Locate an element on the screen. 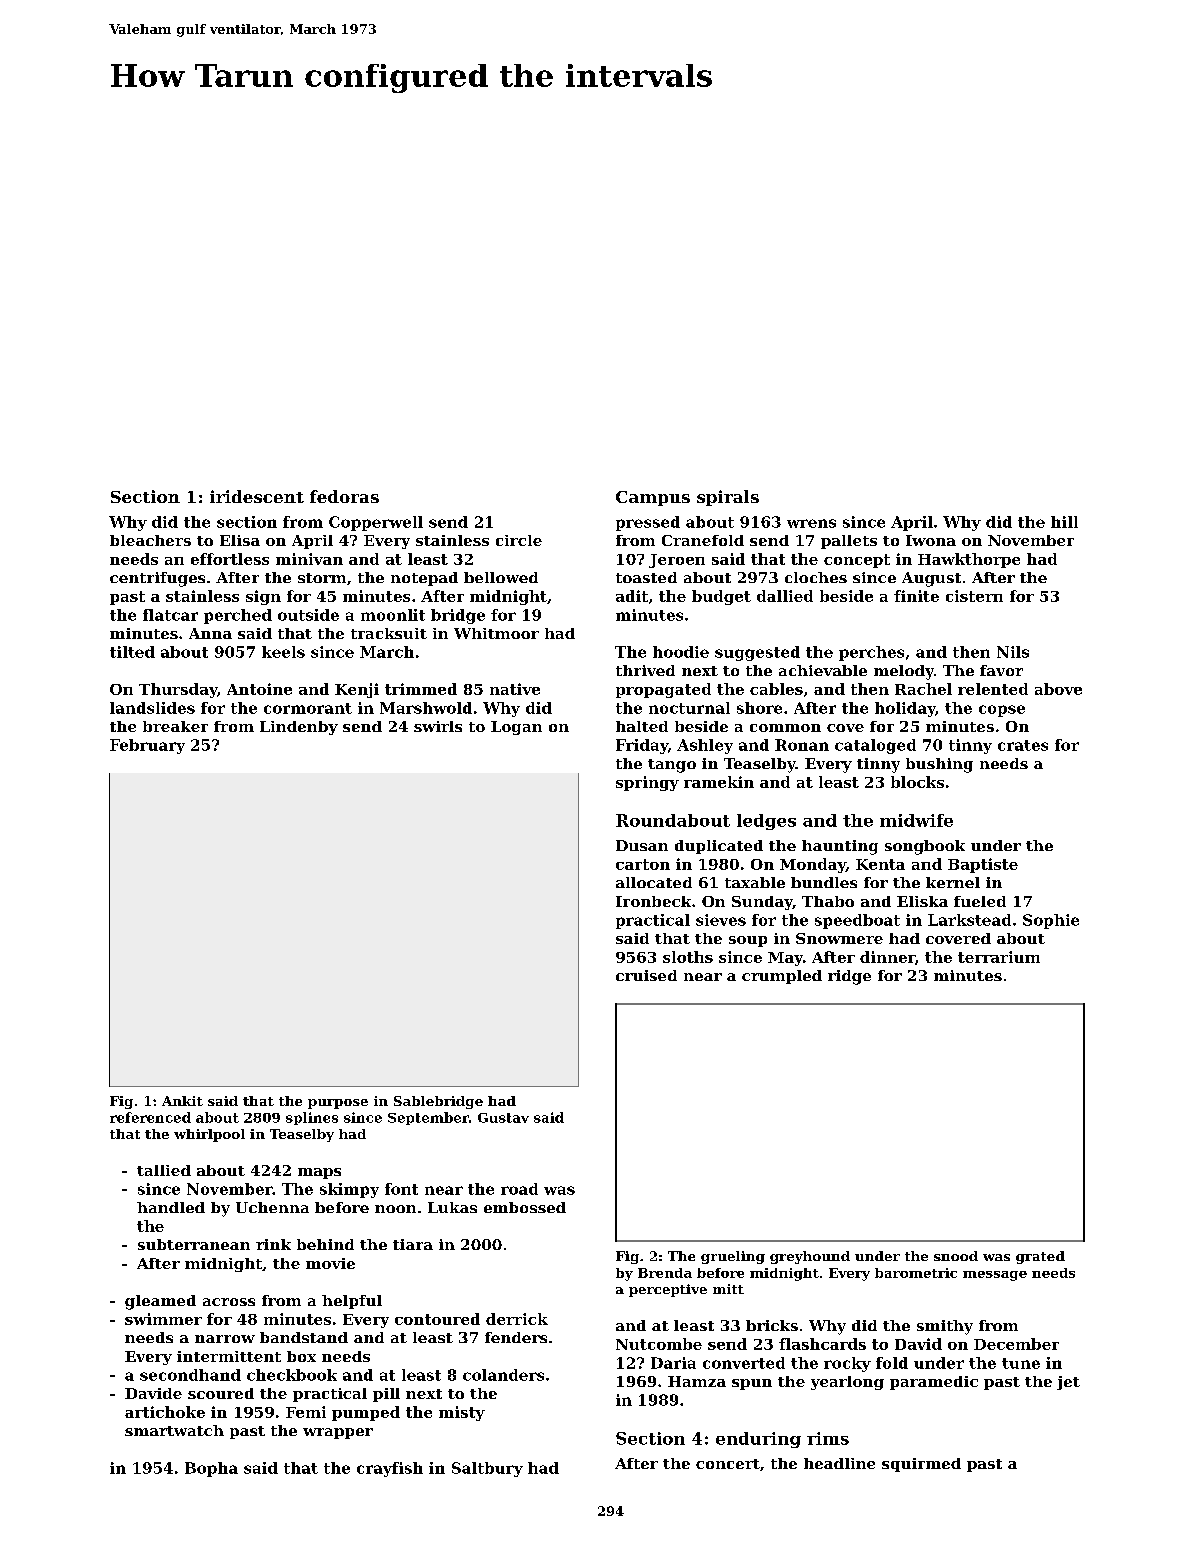 This screenshot has height=1545, width=1194. terrarium is located at coordinates (999, 957).
